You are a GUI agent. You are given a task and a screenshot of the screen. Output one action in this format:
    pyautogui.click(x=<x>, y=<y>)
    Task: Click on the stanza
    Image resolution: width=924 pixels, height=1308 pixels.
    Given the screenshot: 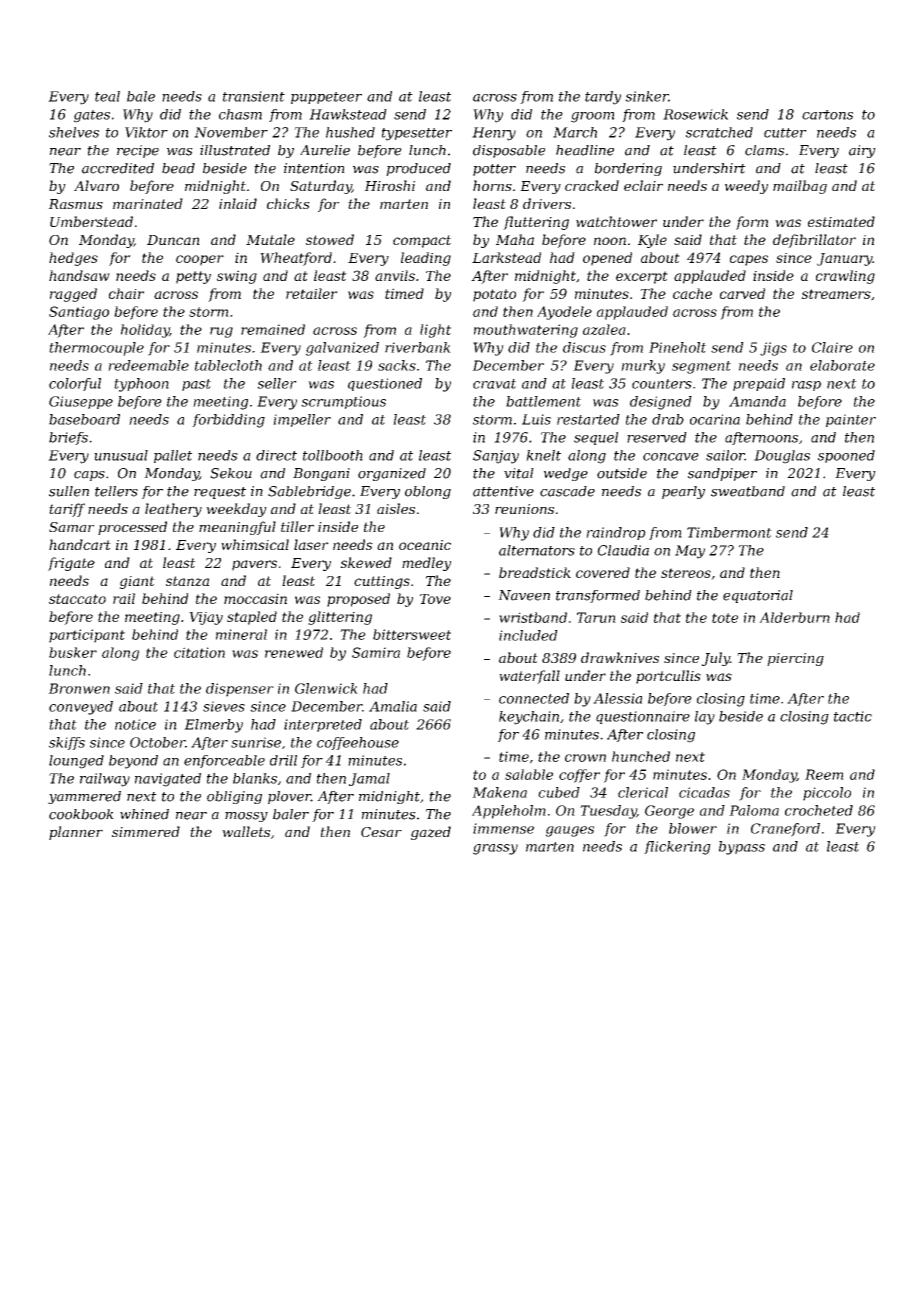 What is the action you would take?
    pyautogui.click(x=187, y=581)
